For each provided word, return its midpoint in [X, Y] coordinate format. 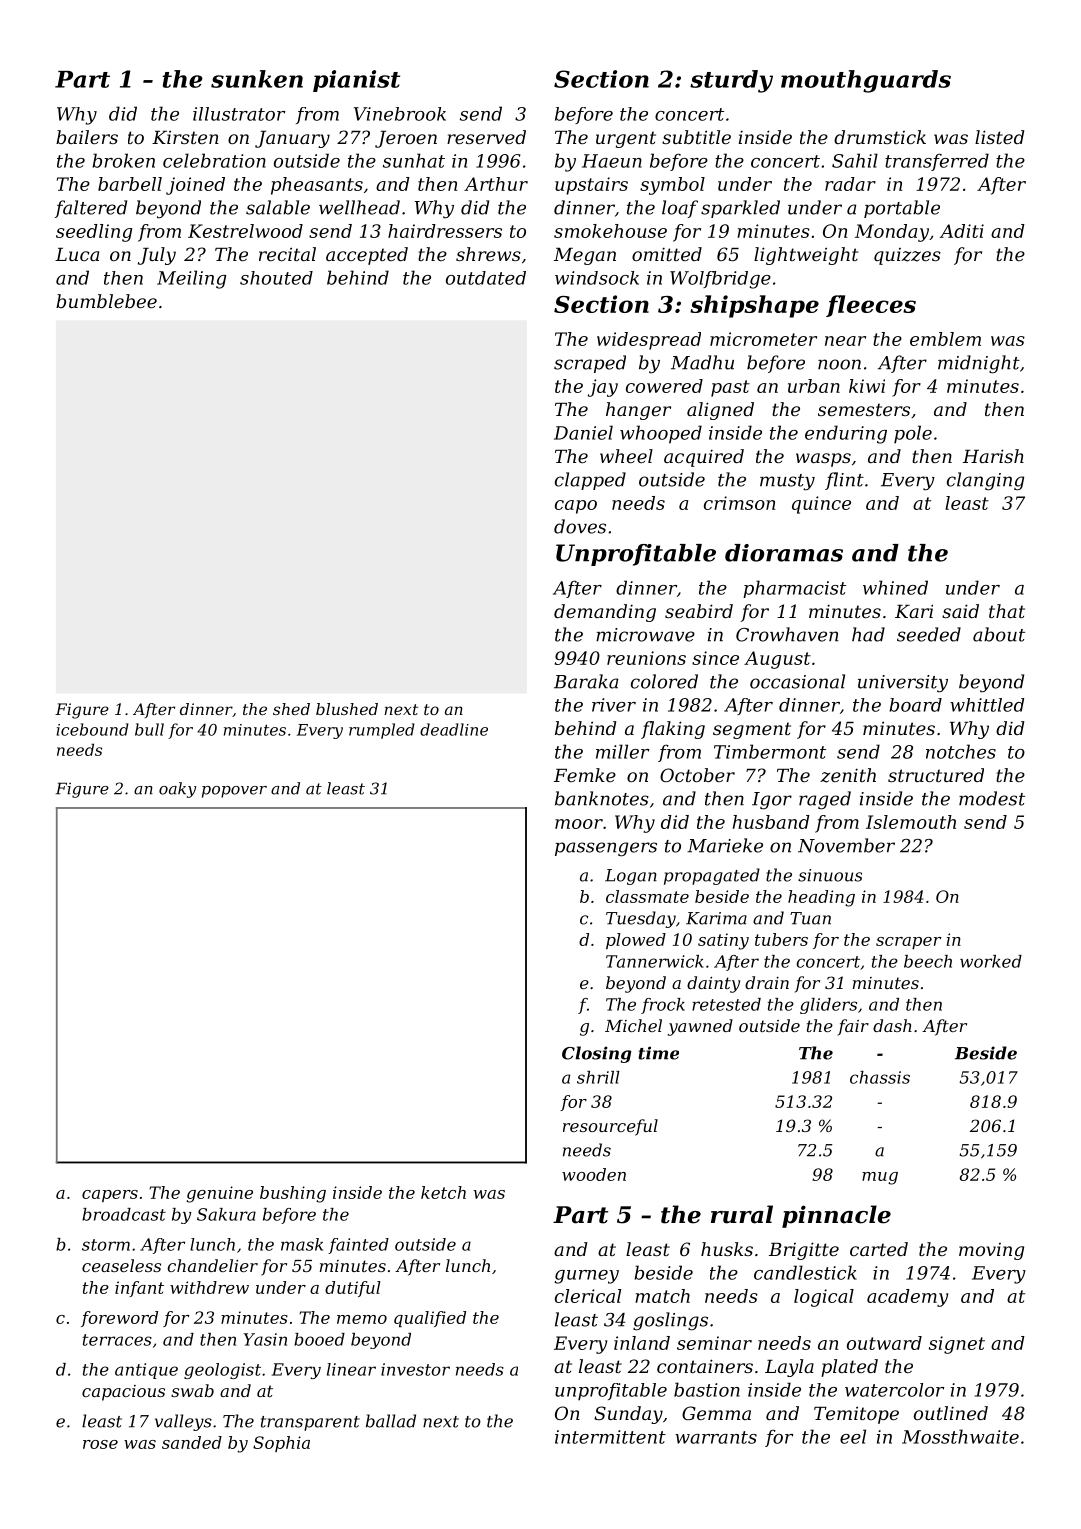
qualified [430, 1319]
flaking [673, 730]
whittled [987, 705]
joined [195, 186]
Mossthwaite [960, 1436]
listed [999, 137]
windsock [597, 278]
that [1007, 611]
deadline [454, 729]
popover [234, 792]
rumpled [382, 731]
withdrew [209, 1287]
